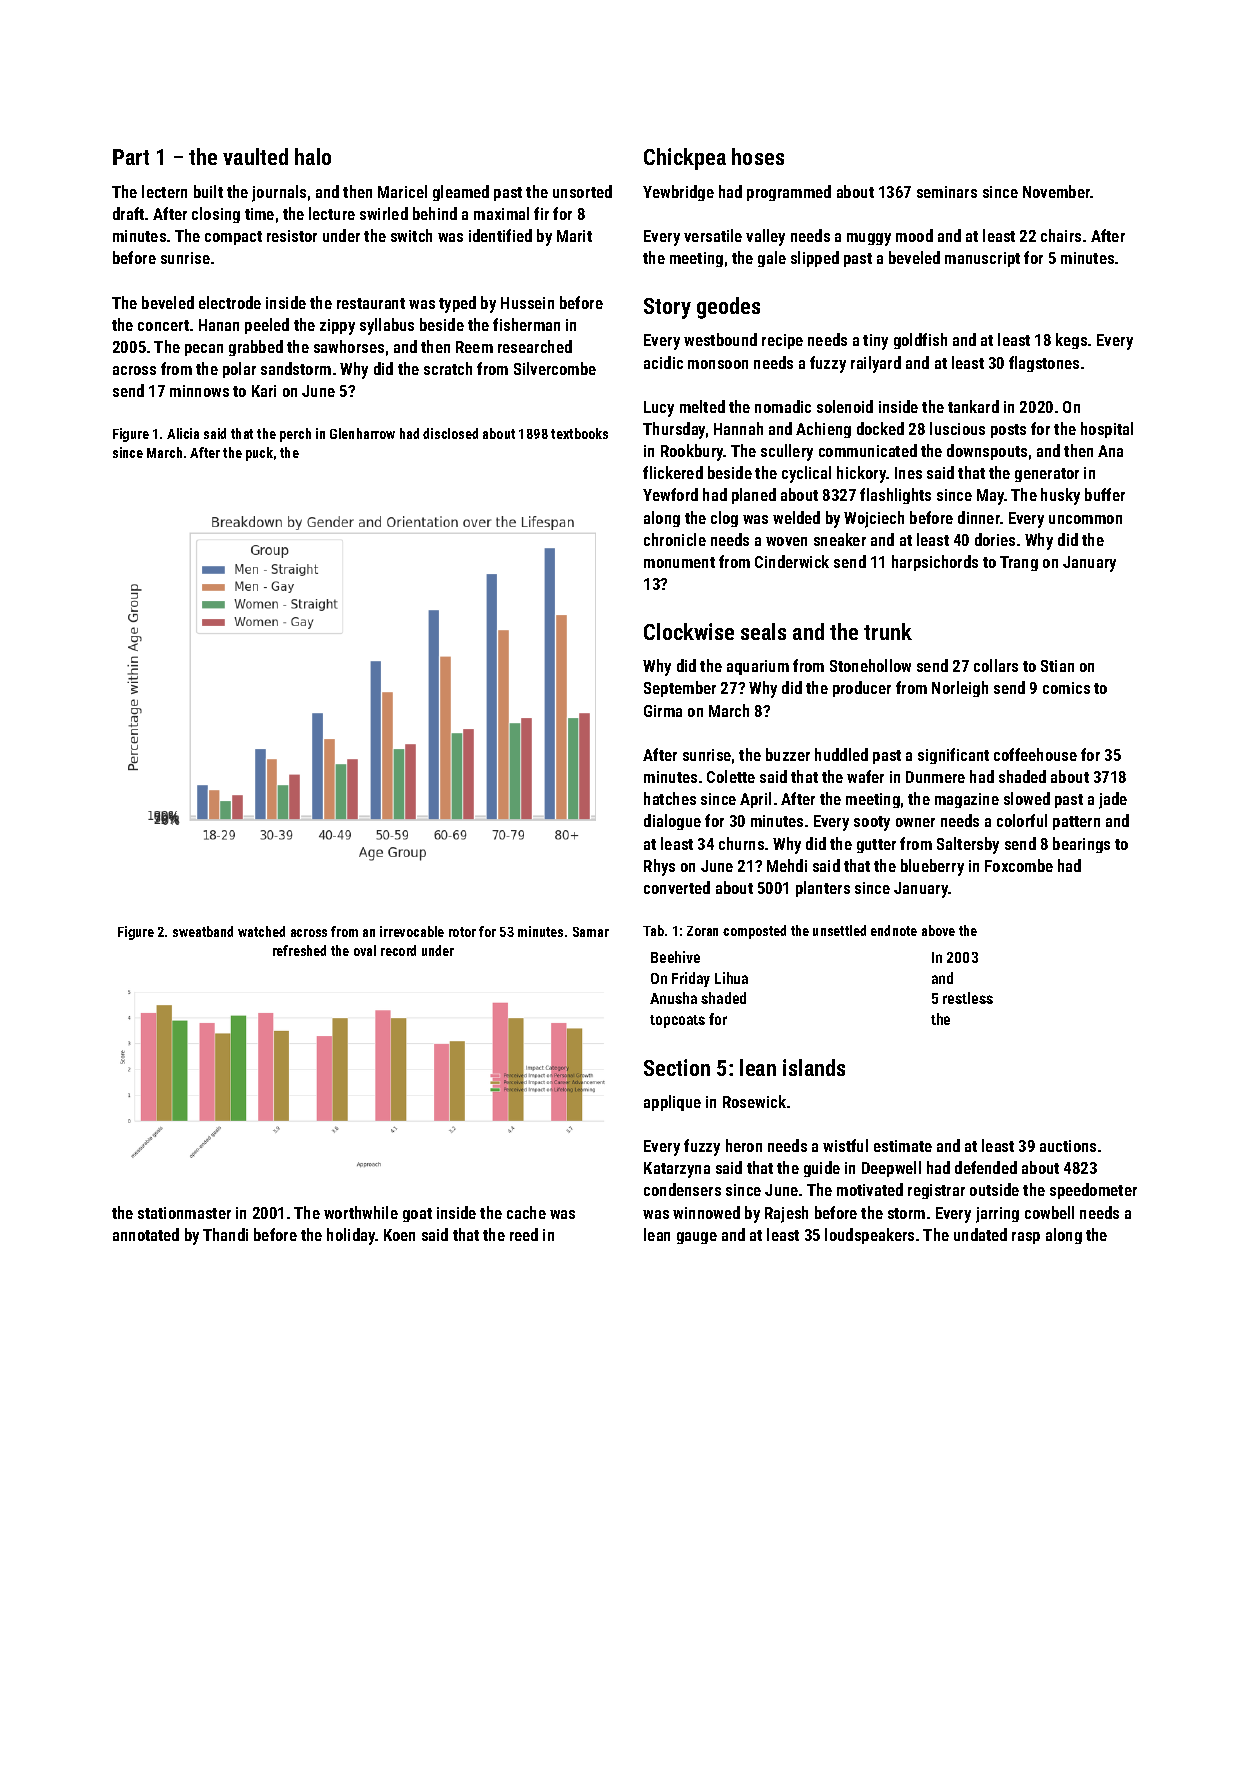 The height and width of the page is (1780, 1258). What do you see at coordinates (1061, 235) in the page?
I see `chairs` at bounding box center [1061, 235].
